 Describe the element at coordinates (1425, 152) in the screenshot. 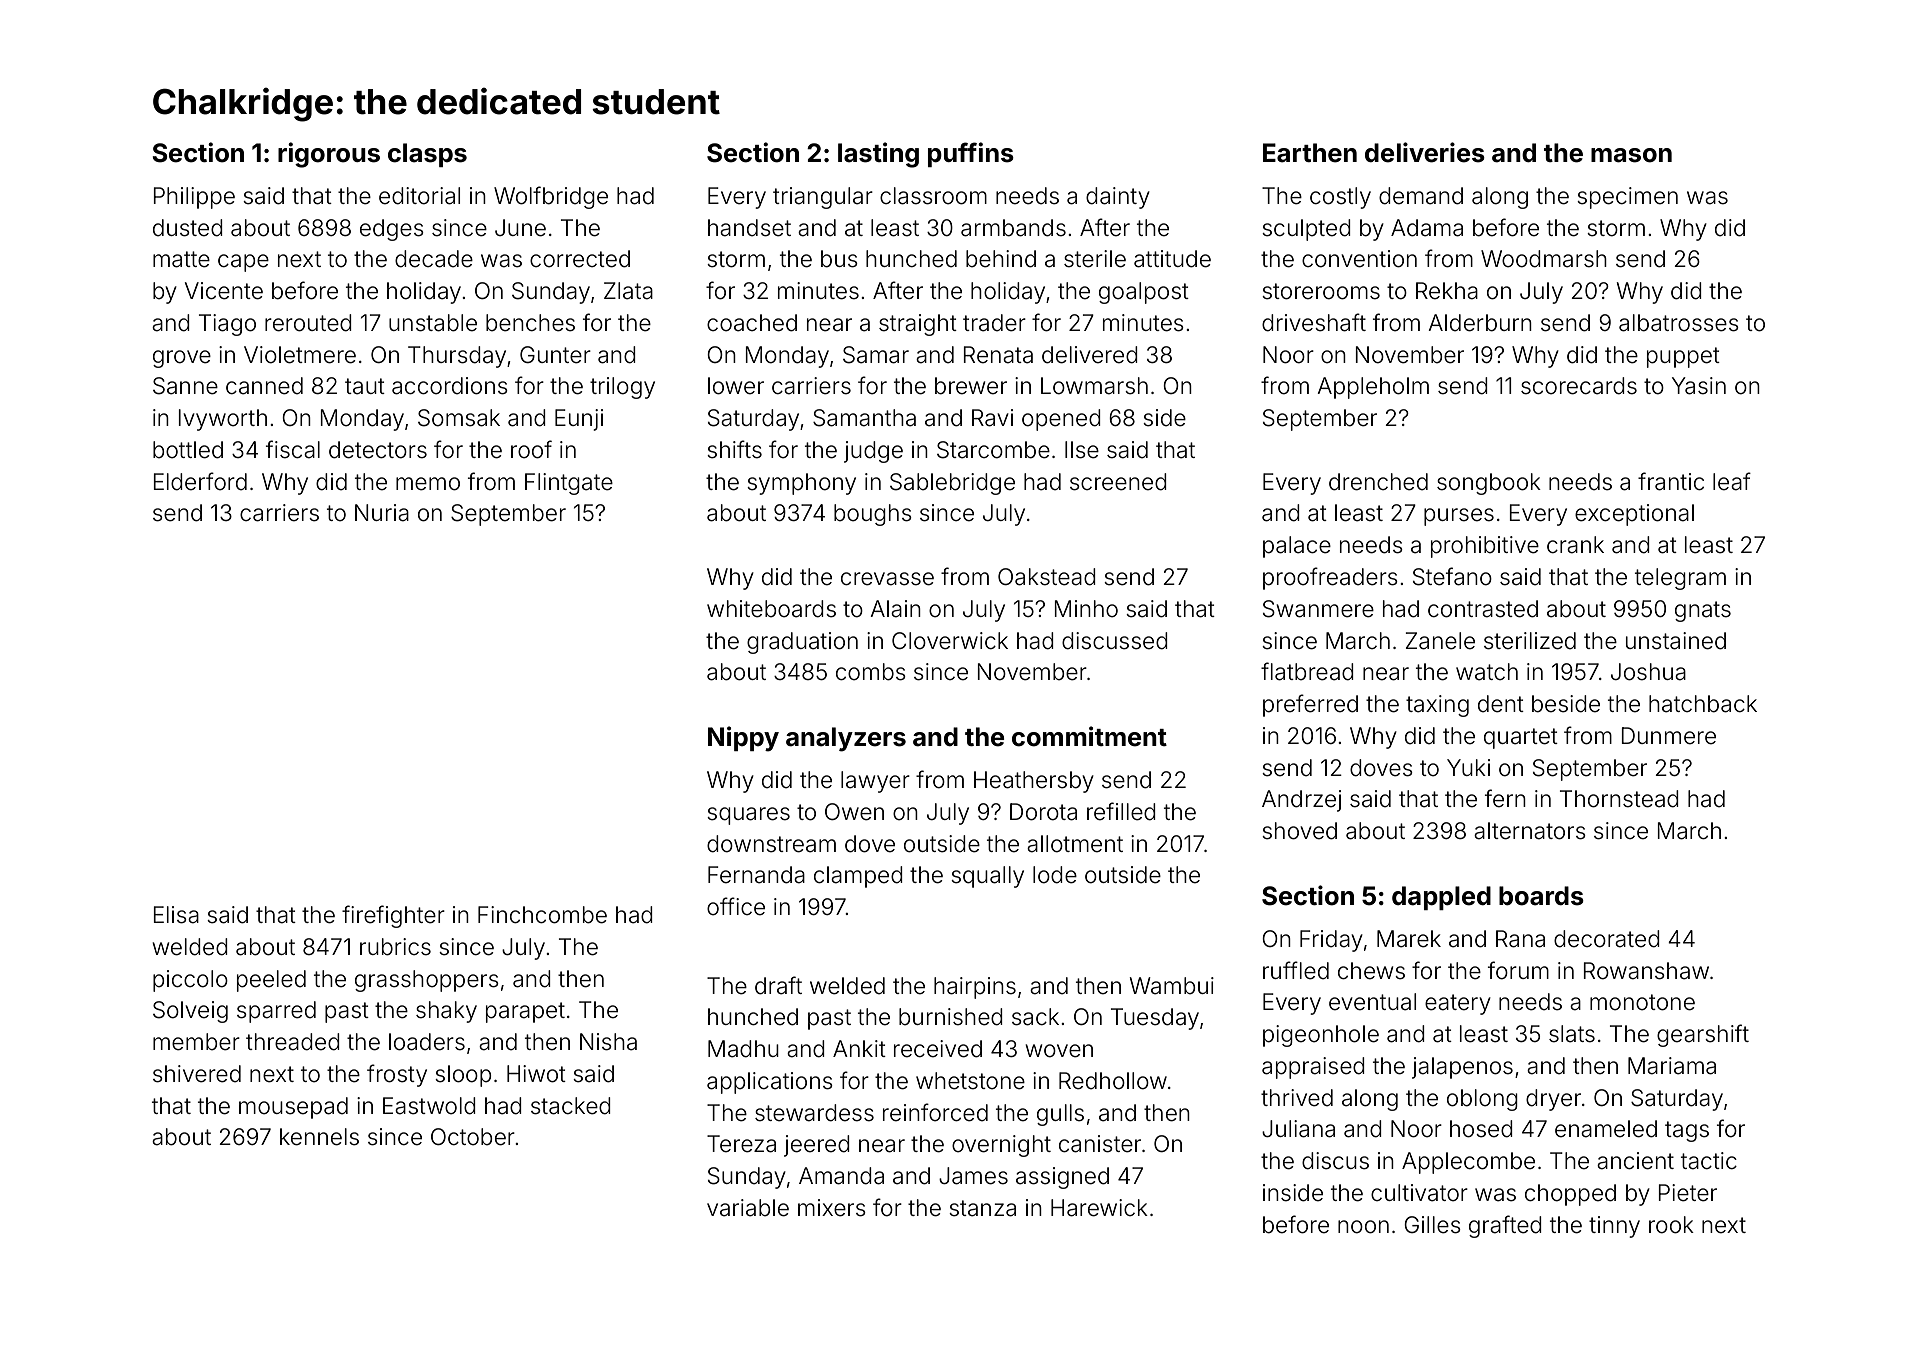

I see `deliveries` at that location.
